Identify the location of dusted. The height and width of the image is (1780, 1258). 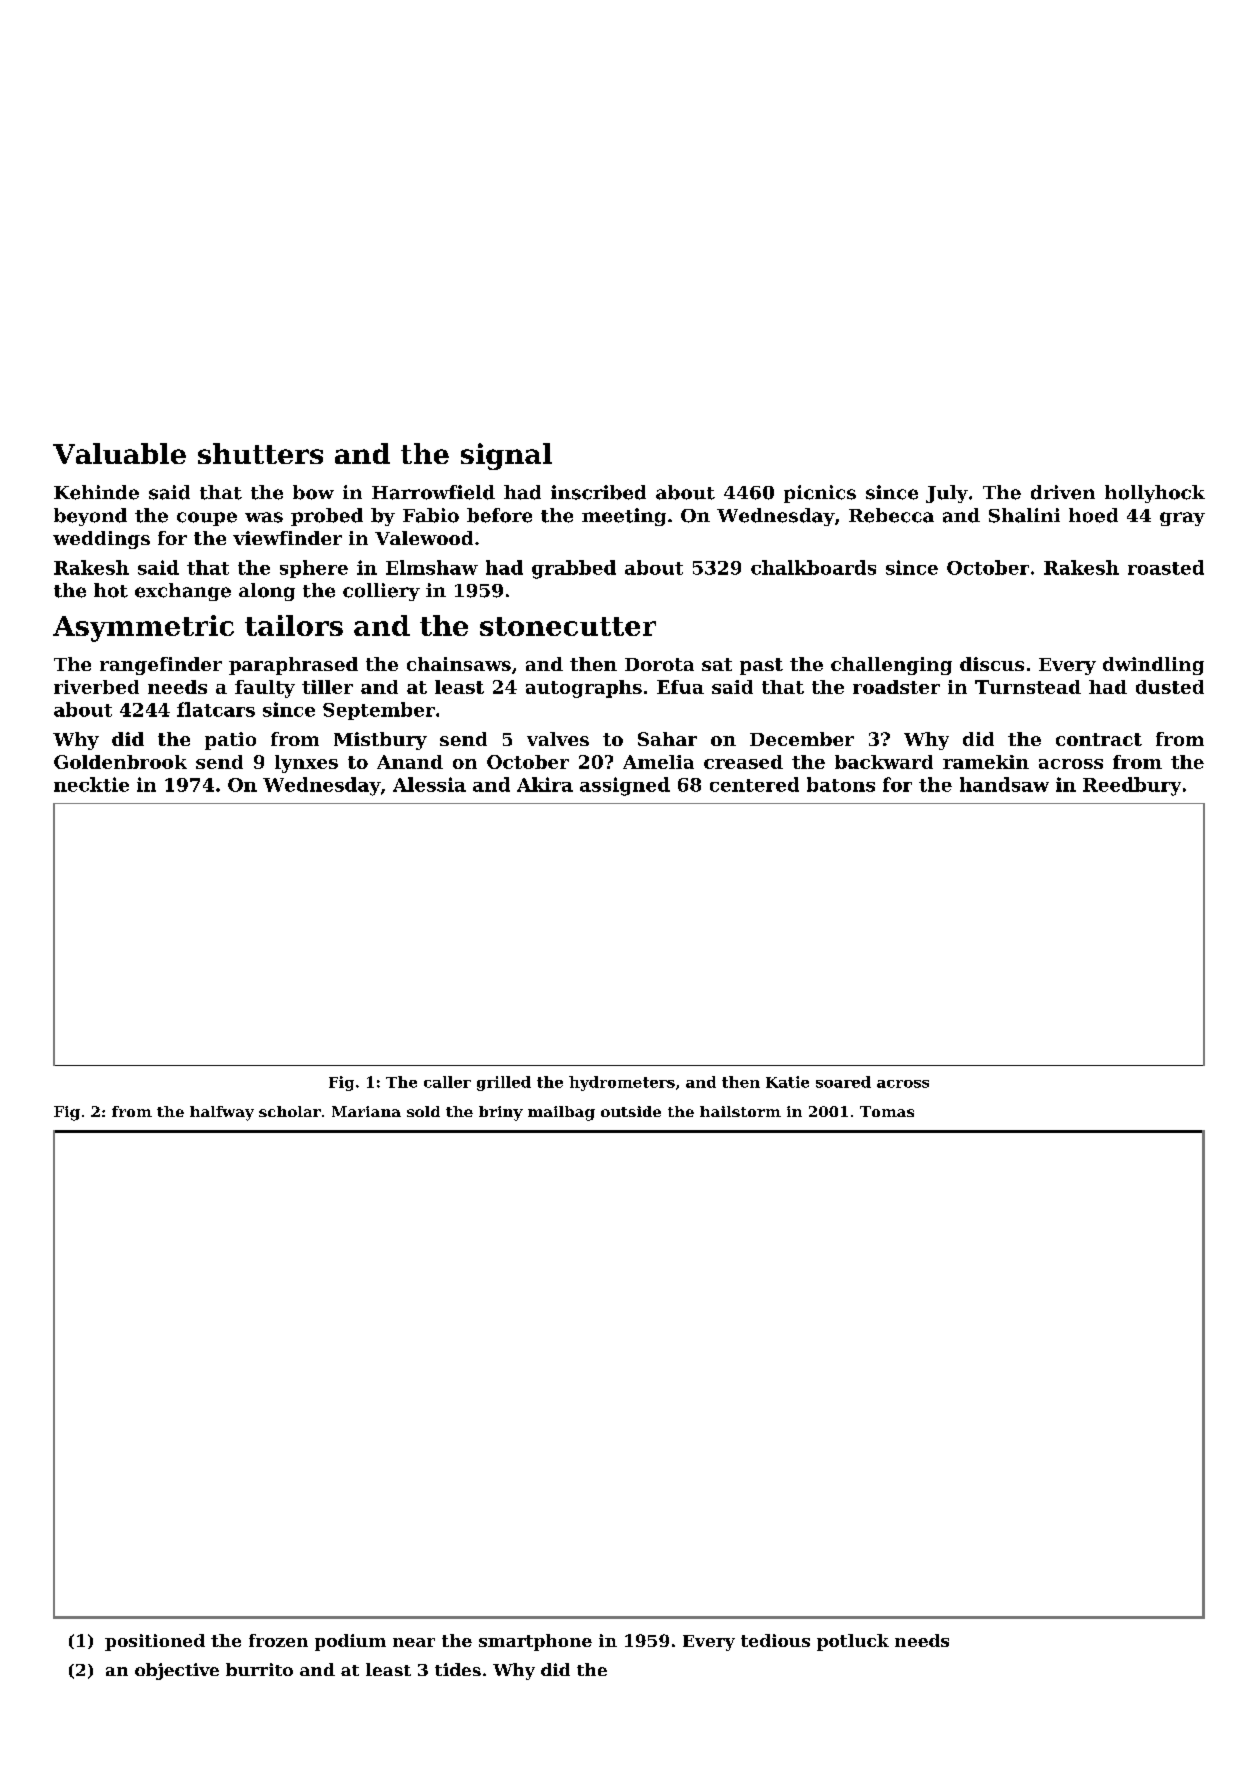
(1170, 687).
